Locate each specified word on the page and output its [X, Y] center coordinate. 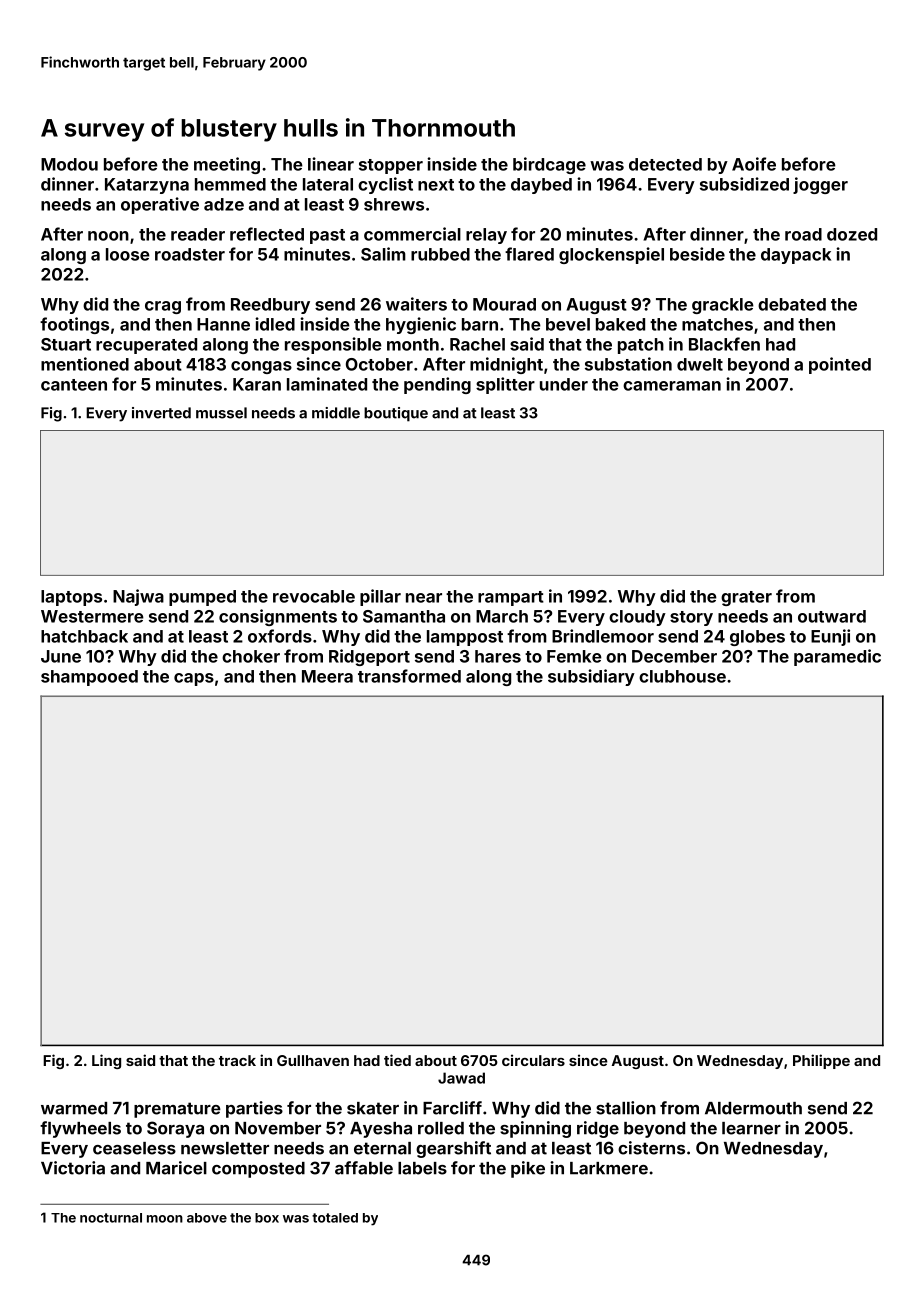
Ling [106, 1061]
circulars [533, 1060]
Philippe [821, 1061]
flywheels [80, 1129]
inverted [161, 413]
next [436, 185]
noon [108, 236]
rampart [511, 598]
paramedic [837, 657]
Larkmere [609, 1168]
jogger [820, 185]
